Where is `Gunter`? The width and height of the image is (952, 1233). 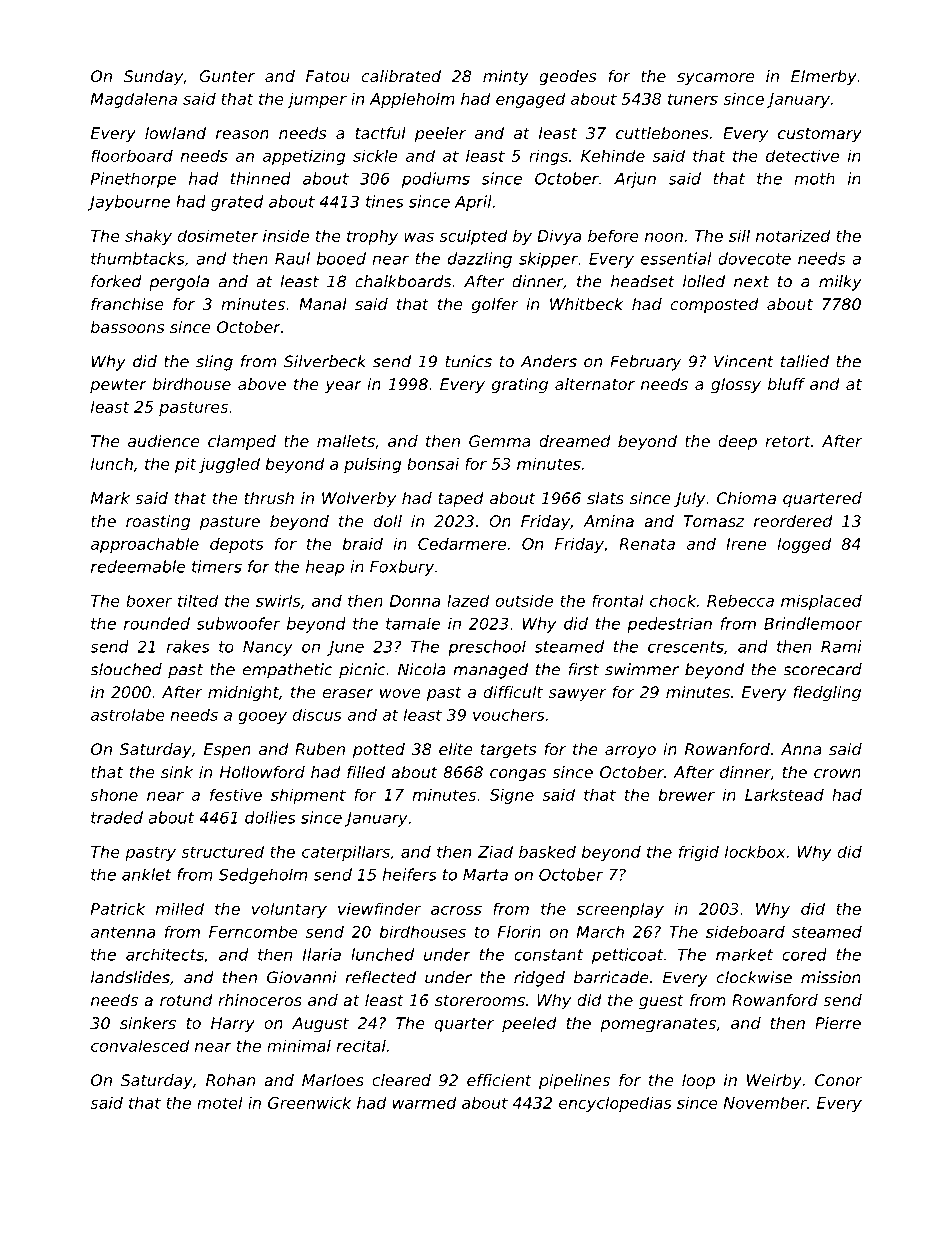 Gunter is located at coordinates (227, 76).
